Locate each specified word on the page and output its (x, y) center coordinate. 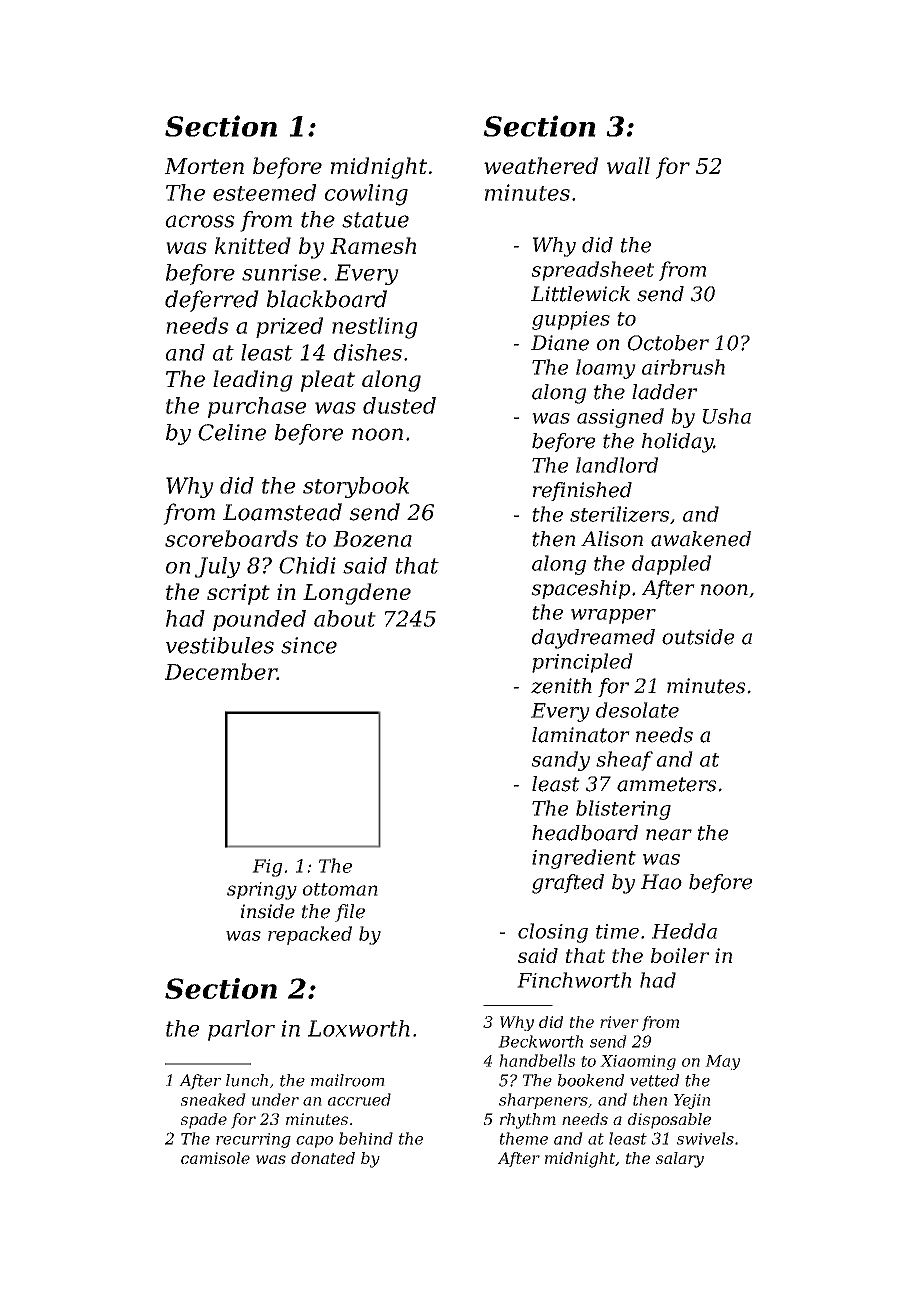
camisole (215, 1158)
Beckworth (540, 1041)
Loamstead (282, 512)
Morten (204, 166)
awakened (701, 539)
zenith (561, 686)
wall (628, 165)
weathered (541, 165)
